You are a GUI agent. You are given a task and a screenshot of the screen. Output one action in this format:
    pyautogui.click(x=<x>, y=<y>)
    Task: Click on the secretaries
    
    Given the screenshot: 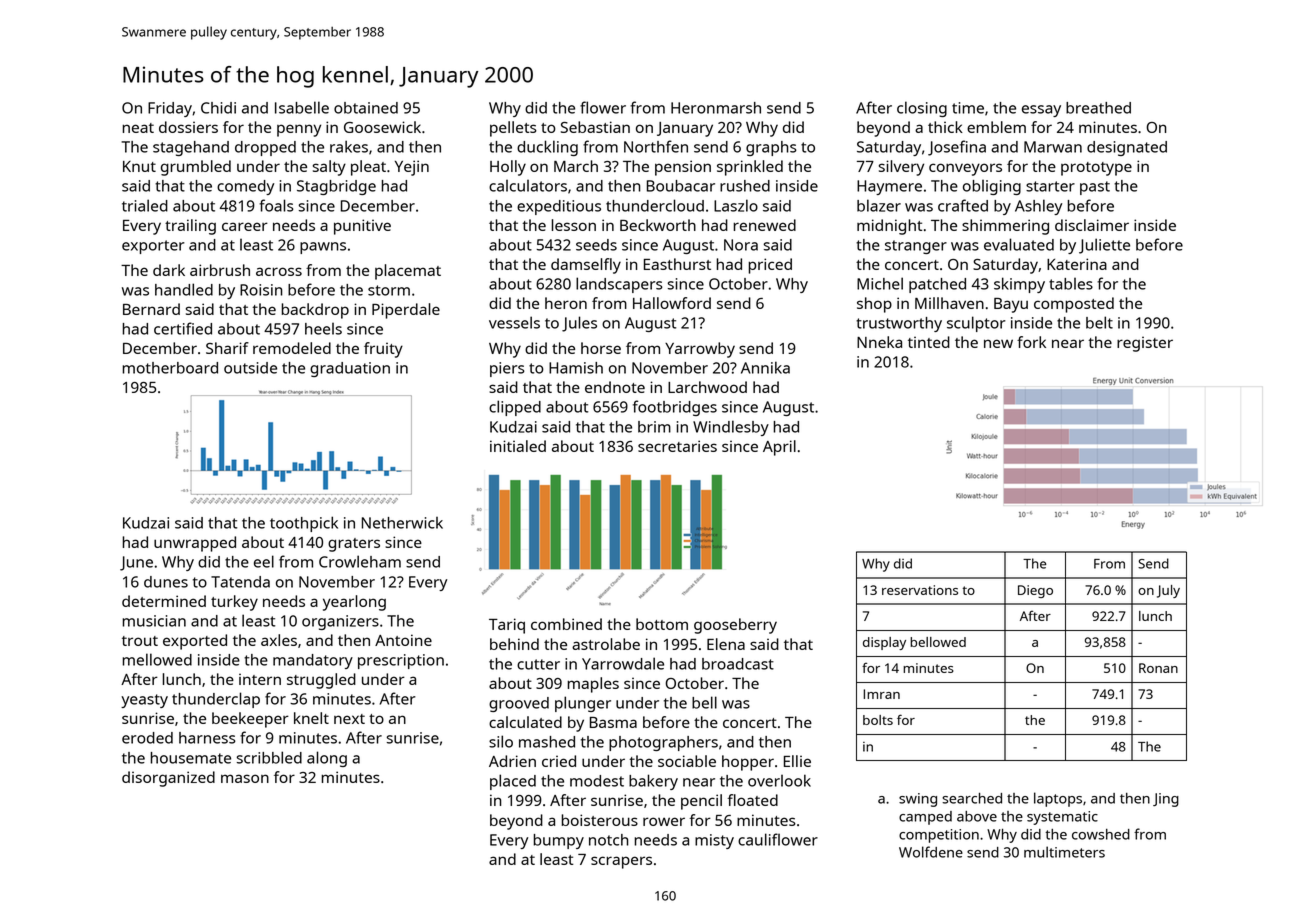 What is the action you would take?
    pyautogui.click(x=677, y=446)
